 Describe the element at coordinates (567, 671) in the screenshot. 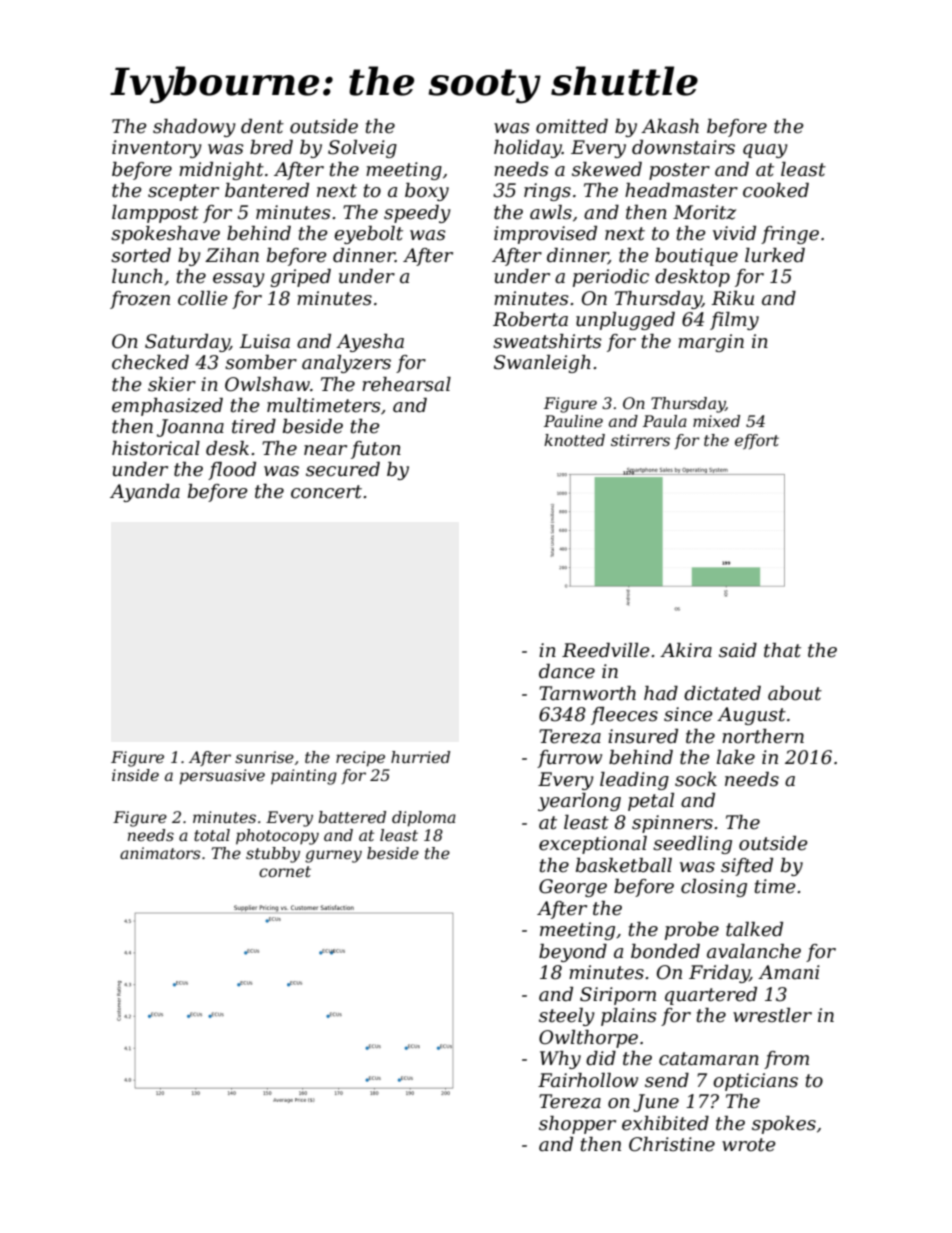

I see `dance` at that location.
